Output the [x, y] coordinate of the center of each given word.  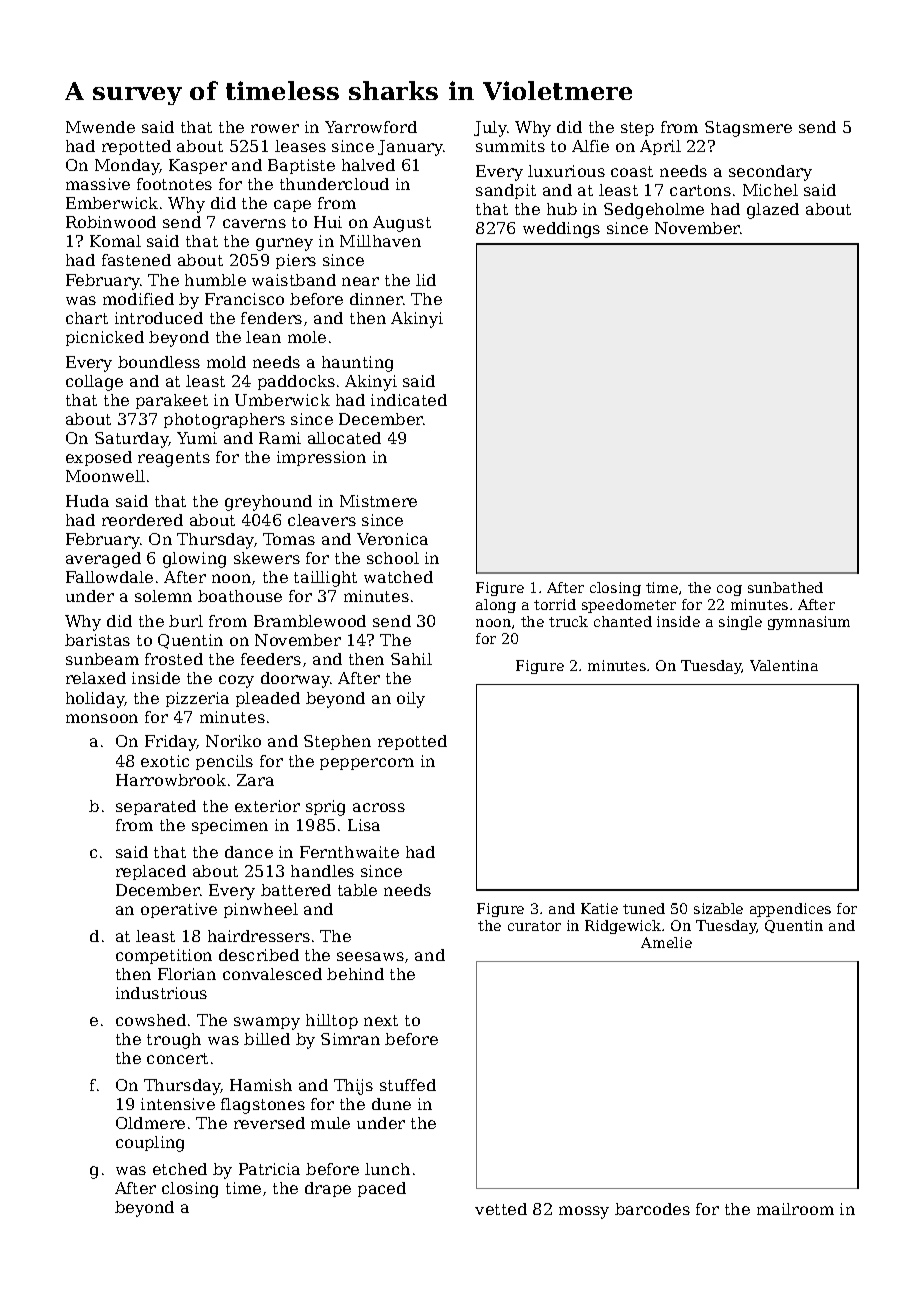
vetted [501, 1209]
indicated [409, 400]
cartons [700, 190]
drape [328, 1189]
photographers [224, 421]
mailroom [795, 1209]
